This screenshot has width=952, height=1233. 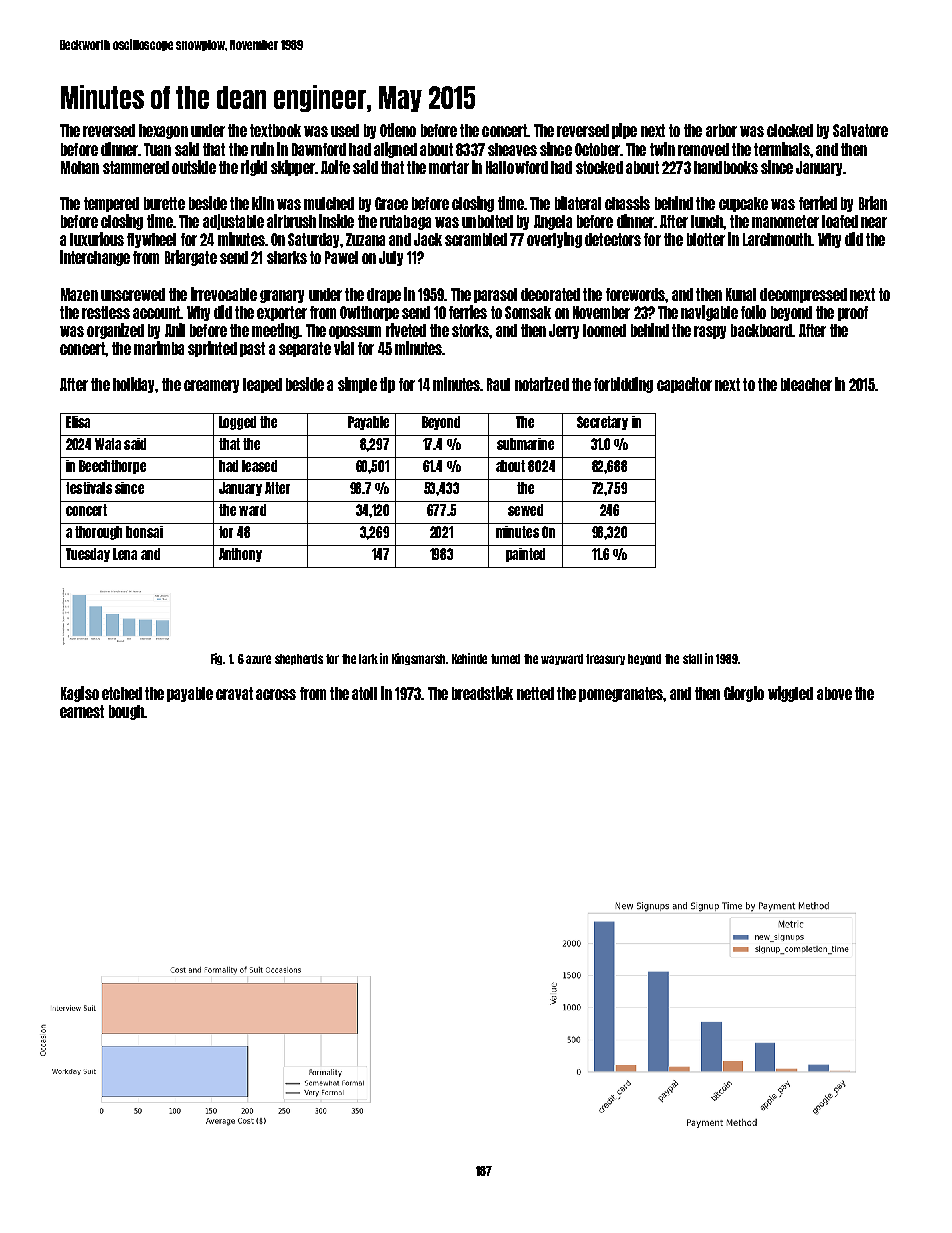 I want to click on Giorgio, so click(x=744, y=694).
